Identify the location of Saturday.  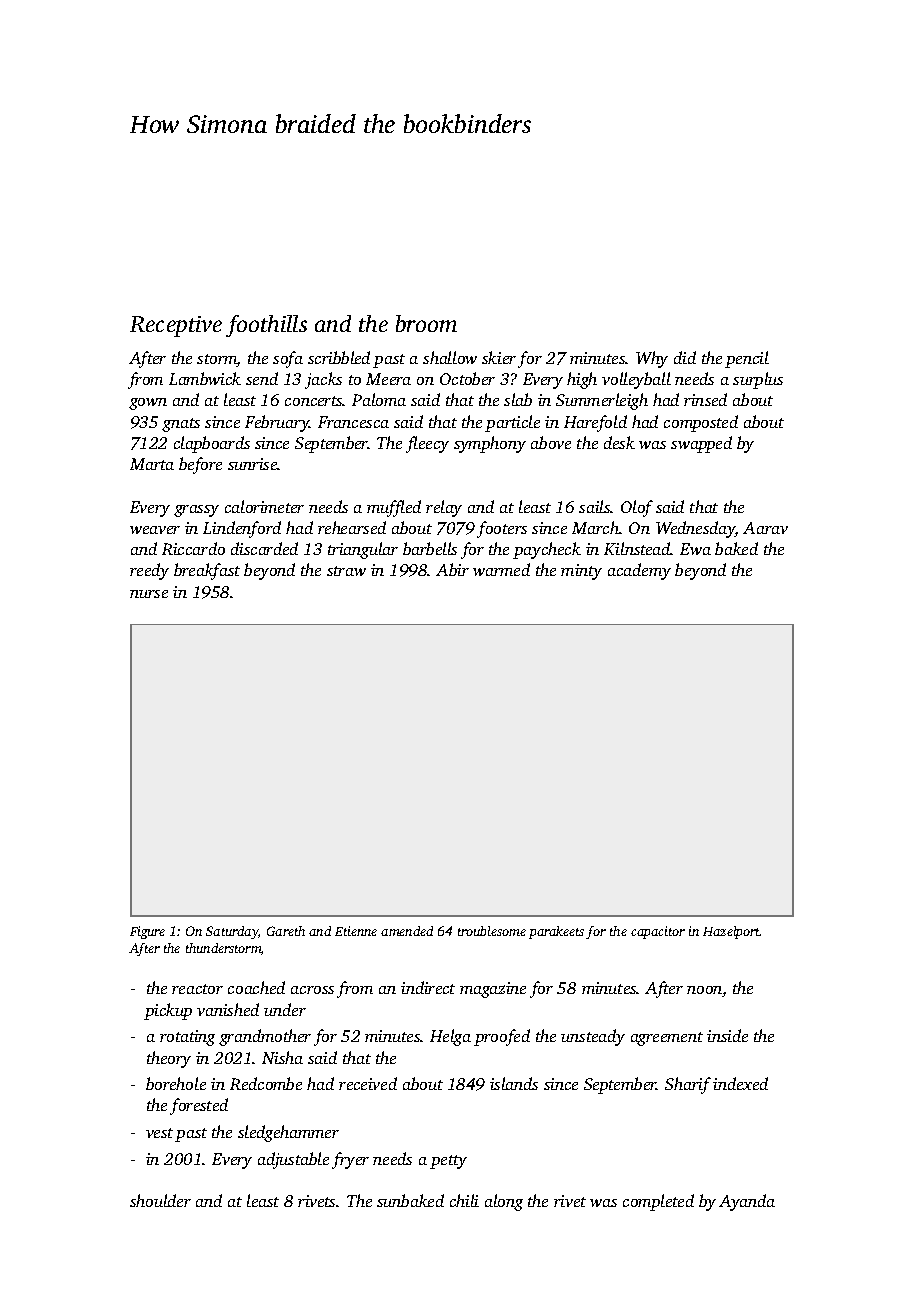
(232, 932).
